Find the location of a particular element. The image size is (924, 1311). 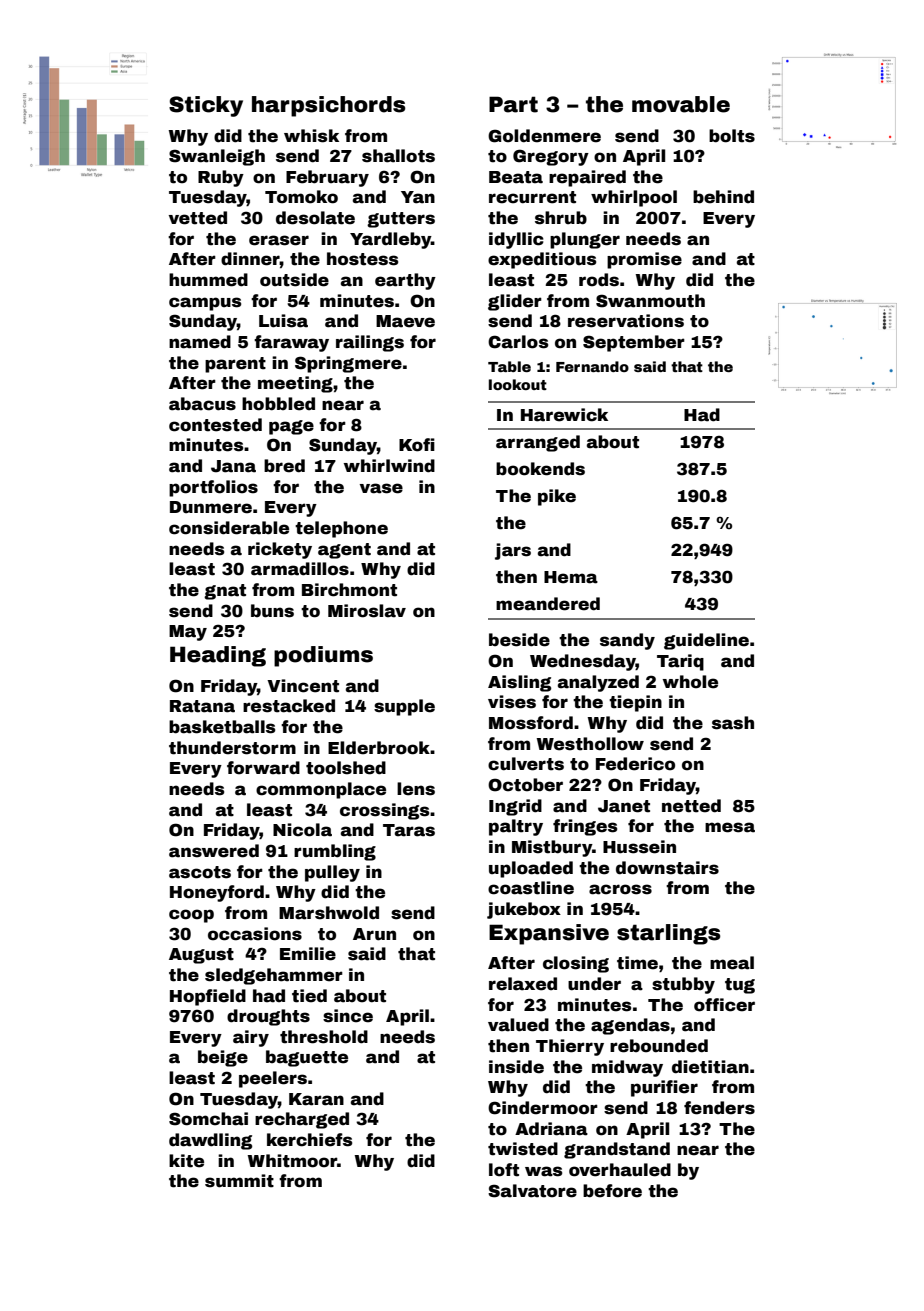

forward is located at coordinates (263, 768).
